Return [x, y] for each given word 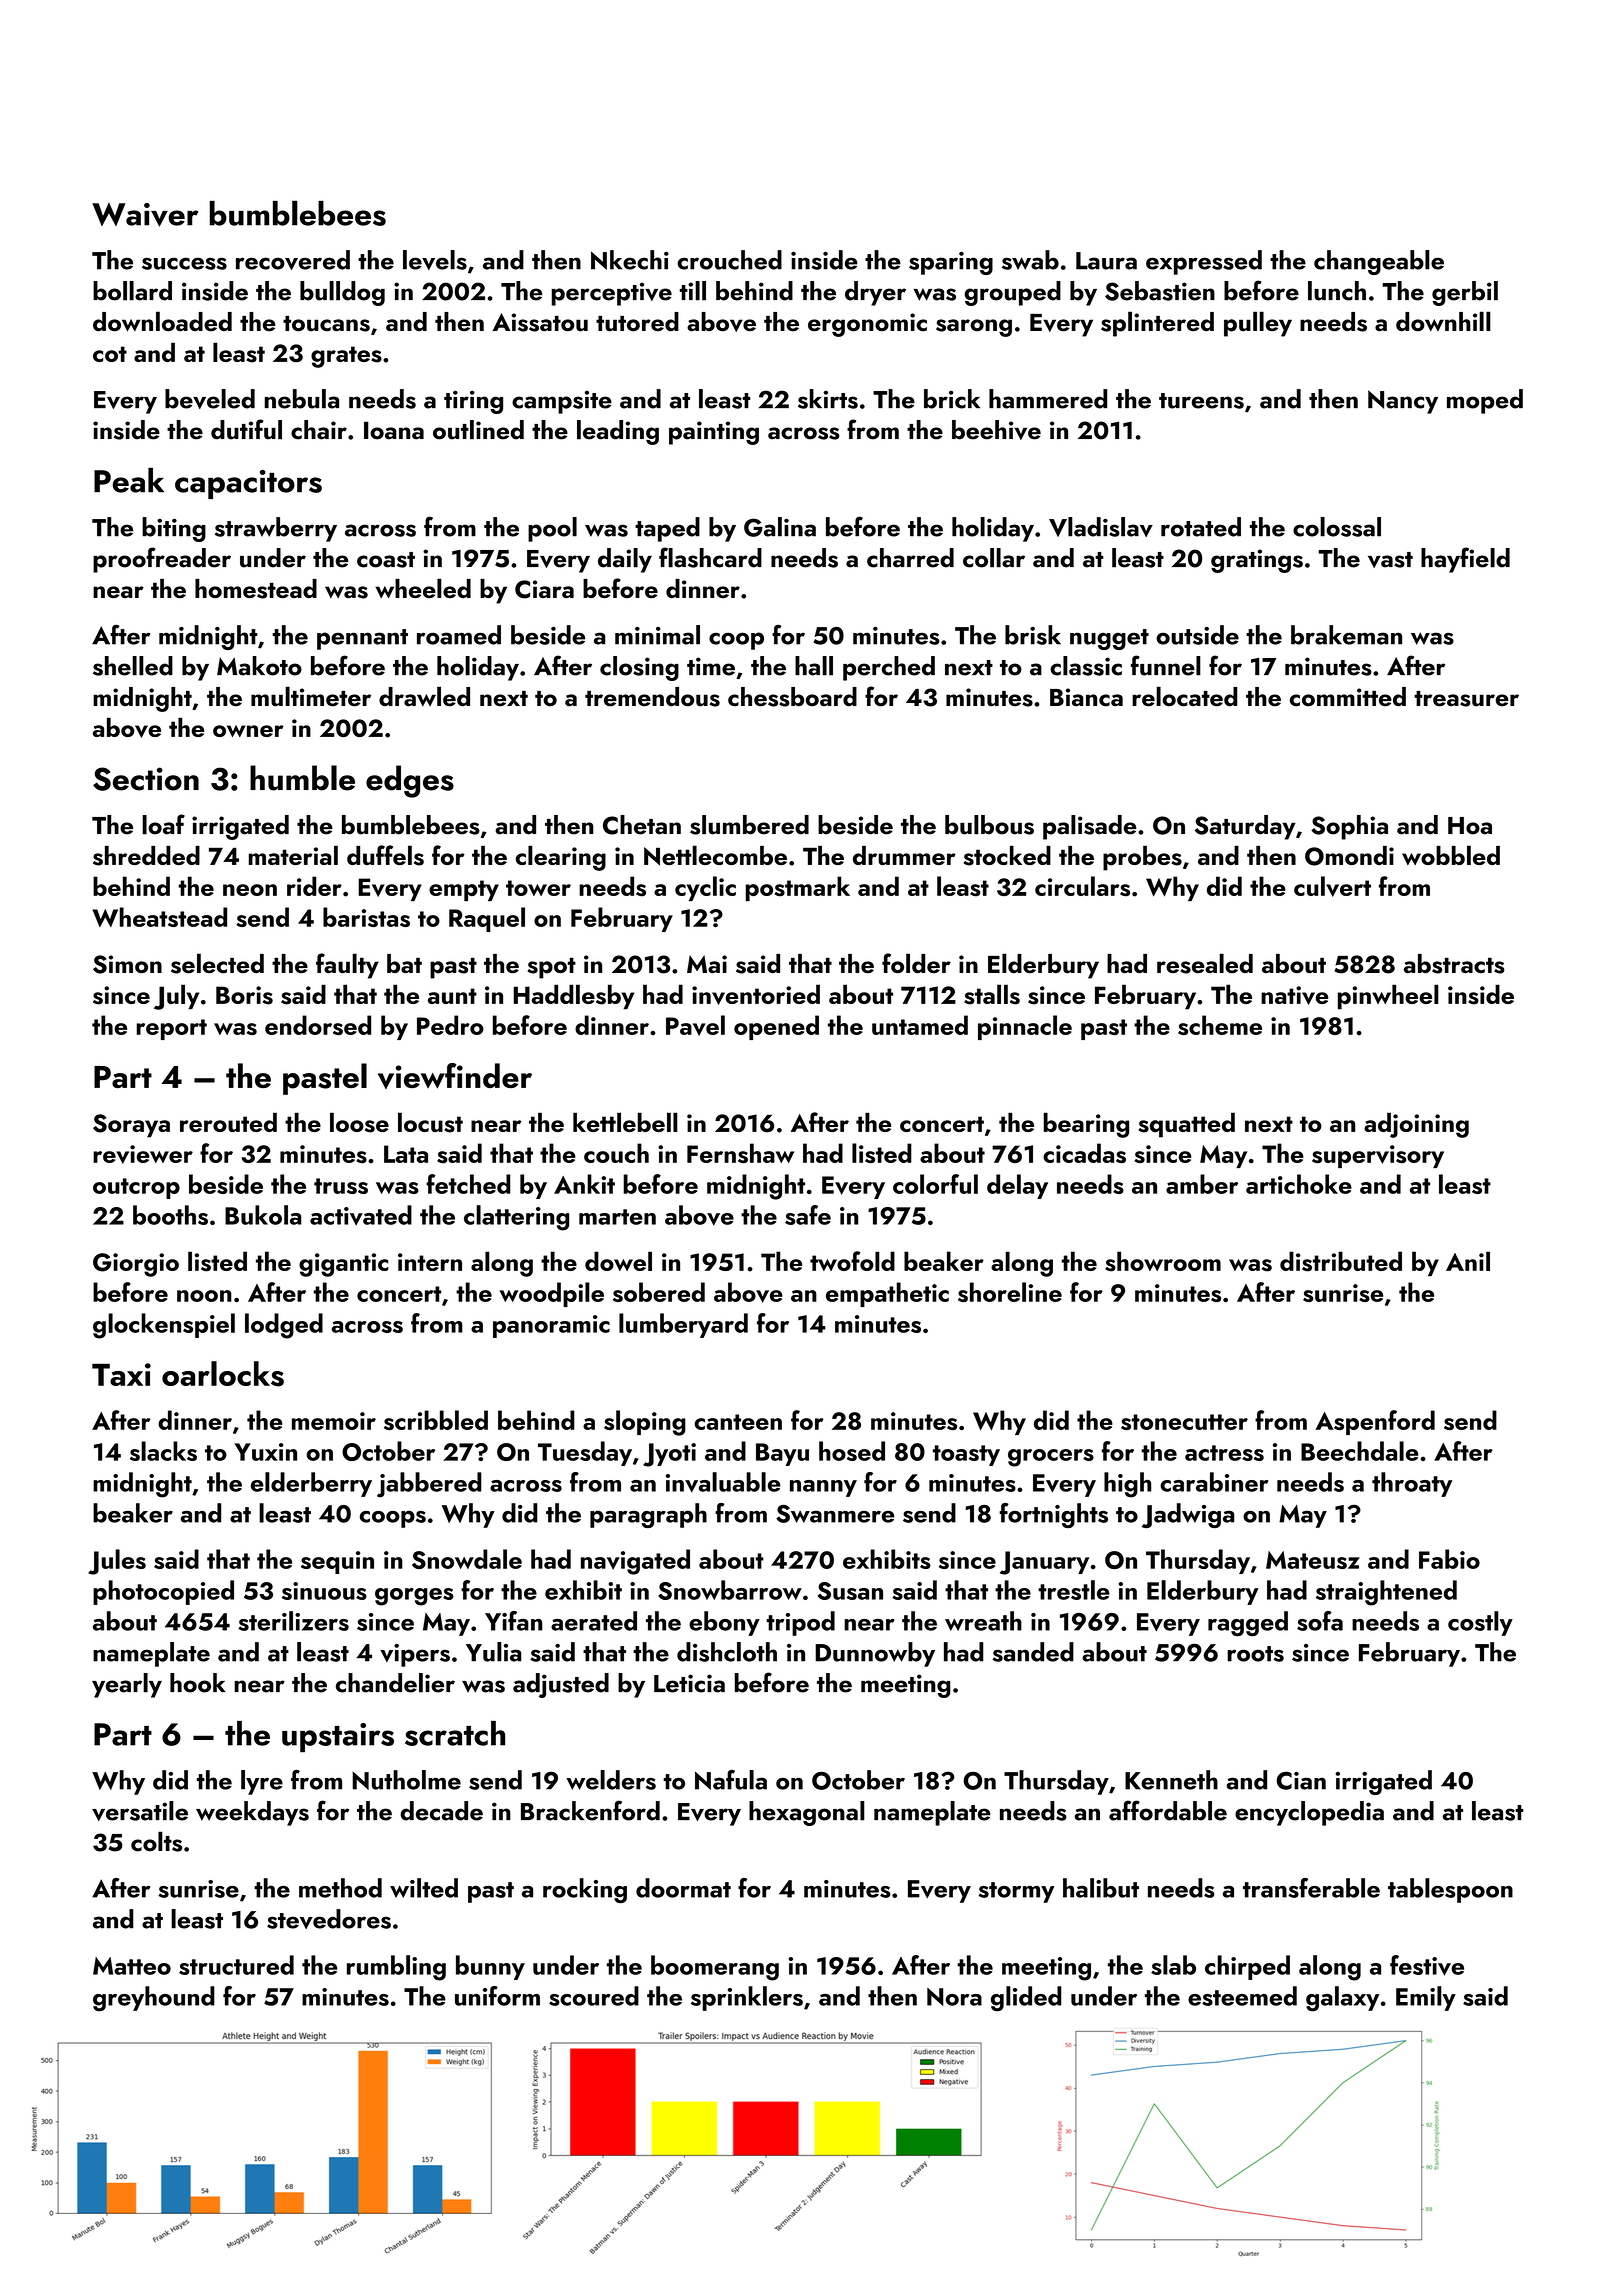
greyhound [154, 1999]
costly [1480, 1623]
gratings [1257, 561]
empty [464, 890]
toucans [326, 324]
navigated [635, 1562]
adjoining [1416, 1125]
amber [1202, 1184]
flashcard [710, 557]
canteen [738, 1422]
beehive [996, 430]
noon [204, 1296]
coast [386, 560]
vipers [415, 1655]
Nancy [1403, 402]
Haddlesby [574, 997]
